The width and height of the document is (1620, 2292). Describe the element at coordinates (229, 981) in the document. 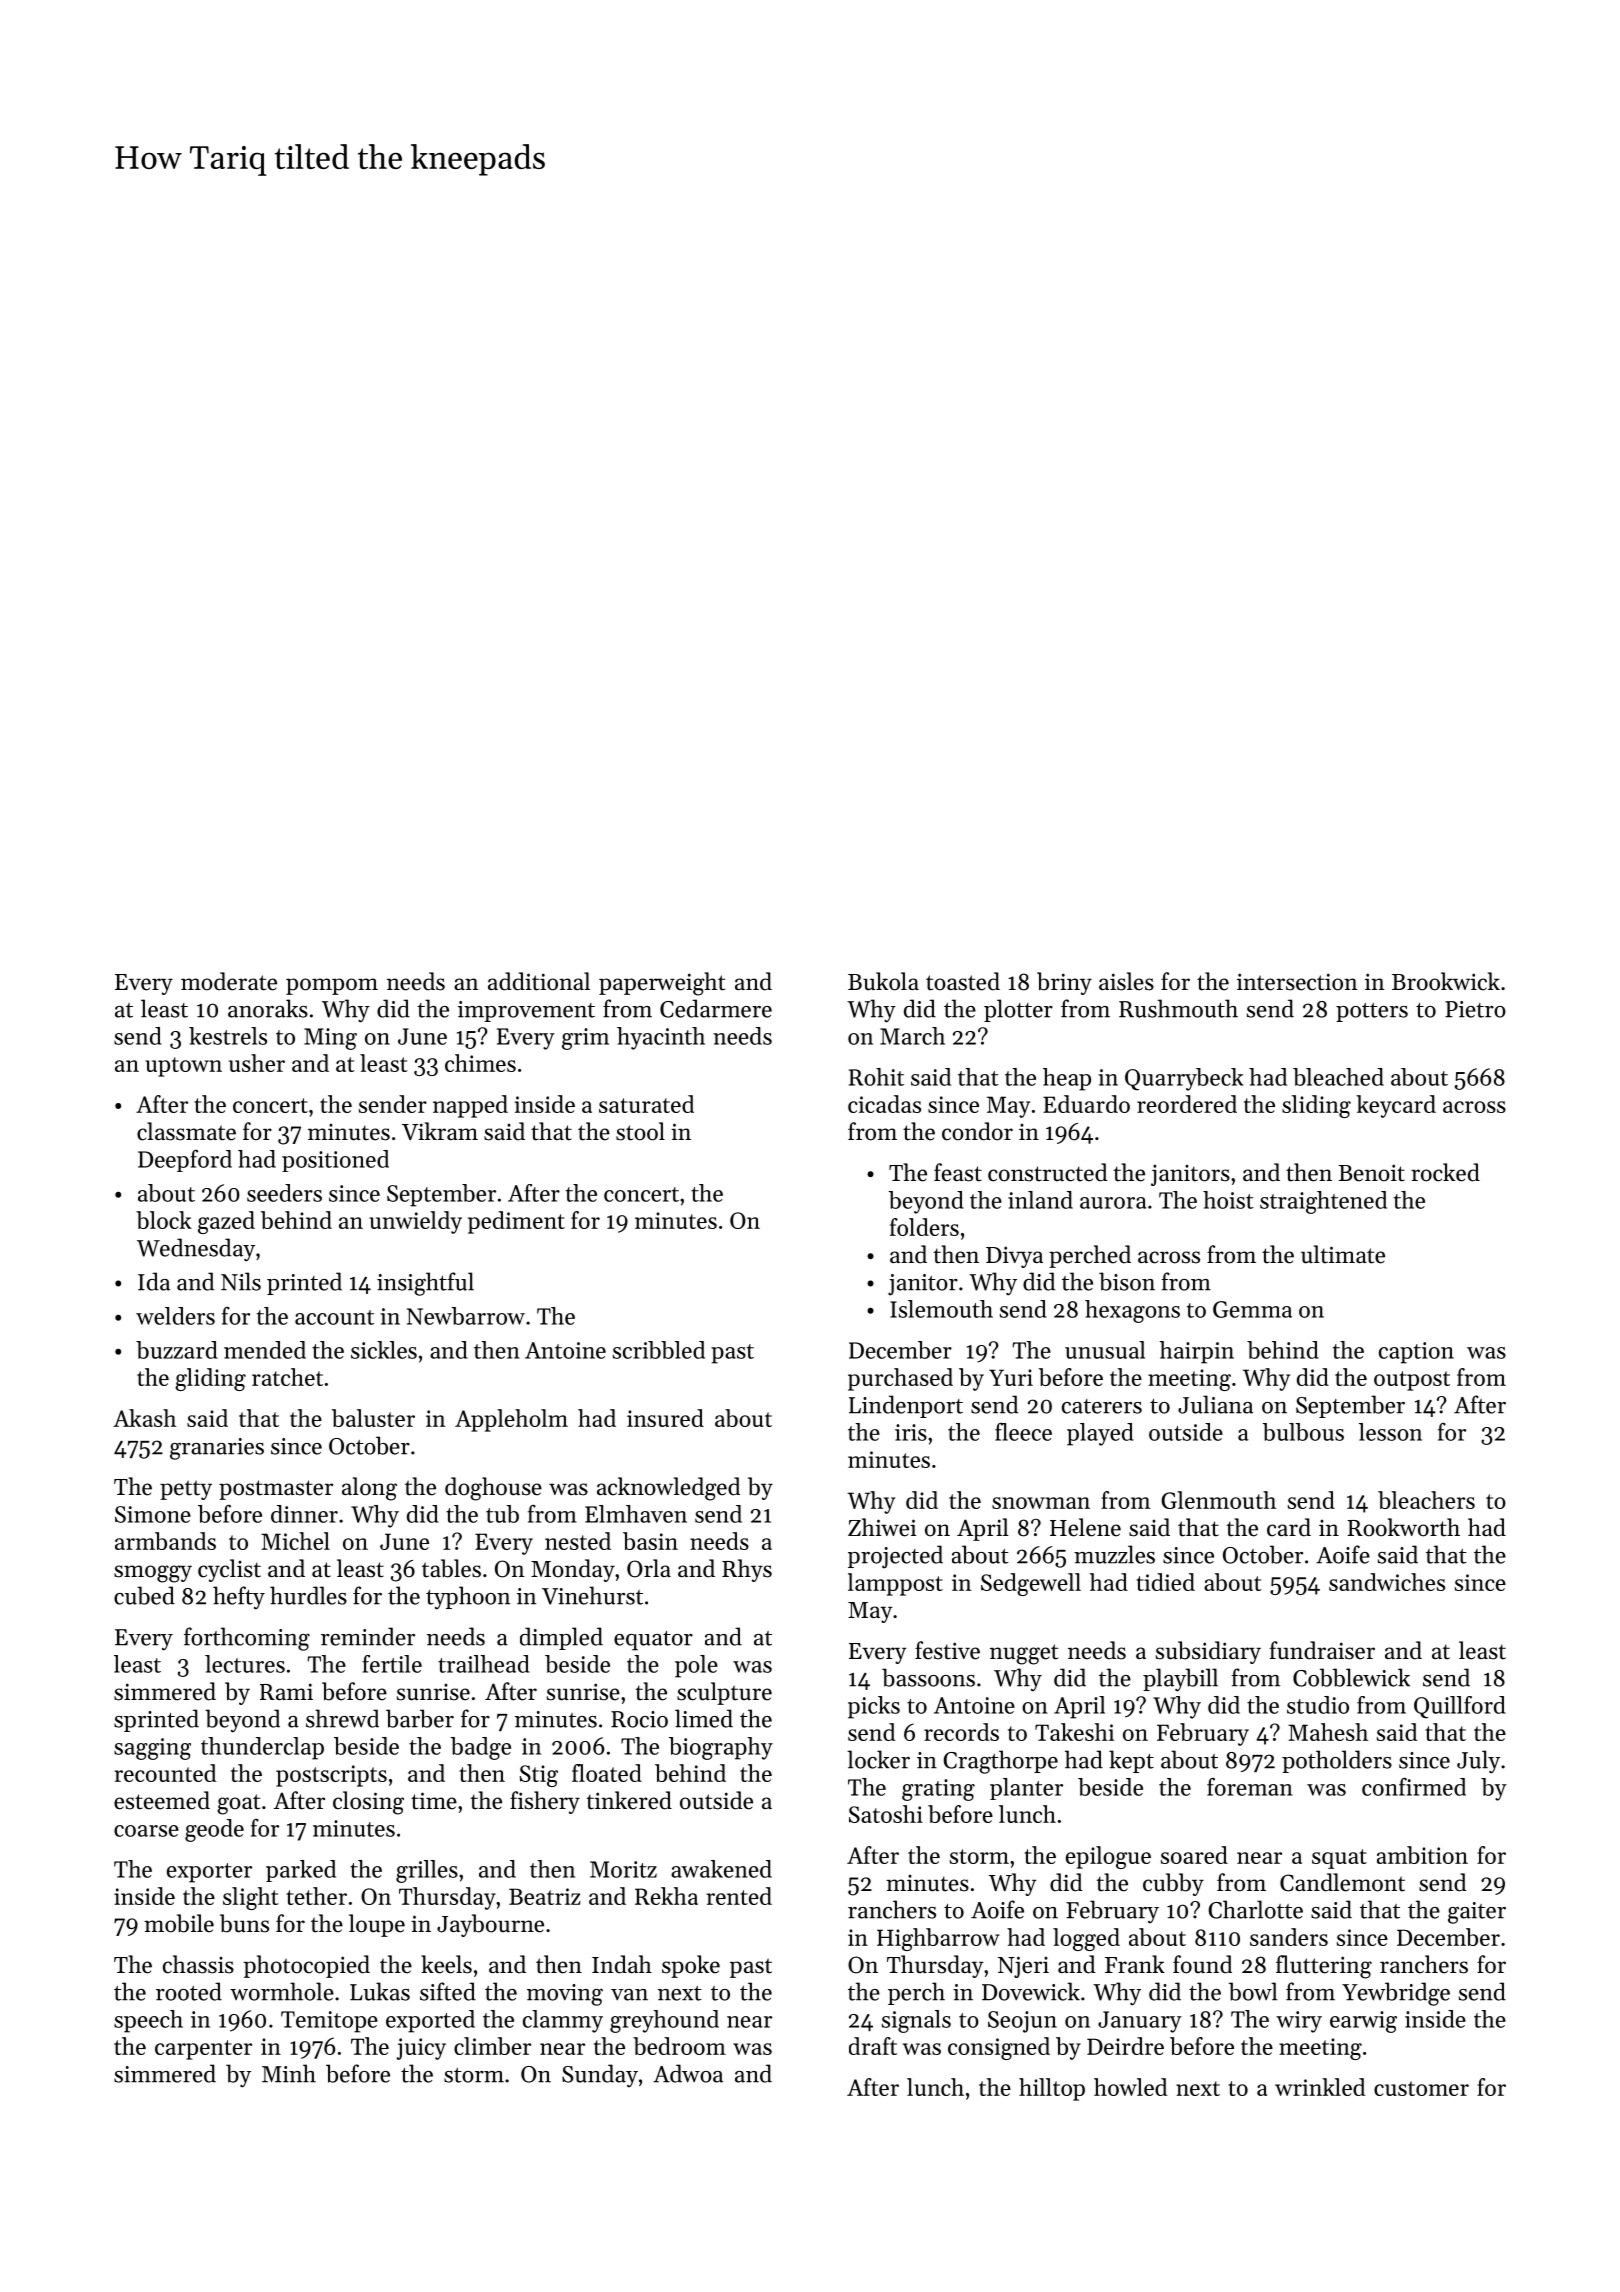

I see `moderate` at that location.
